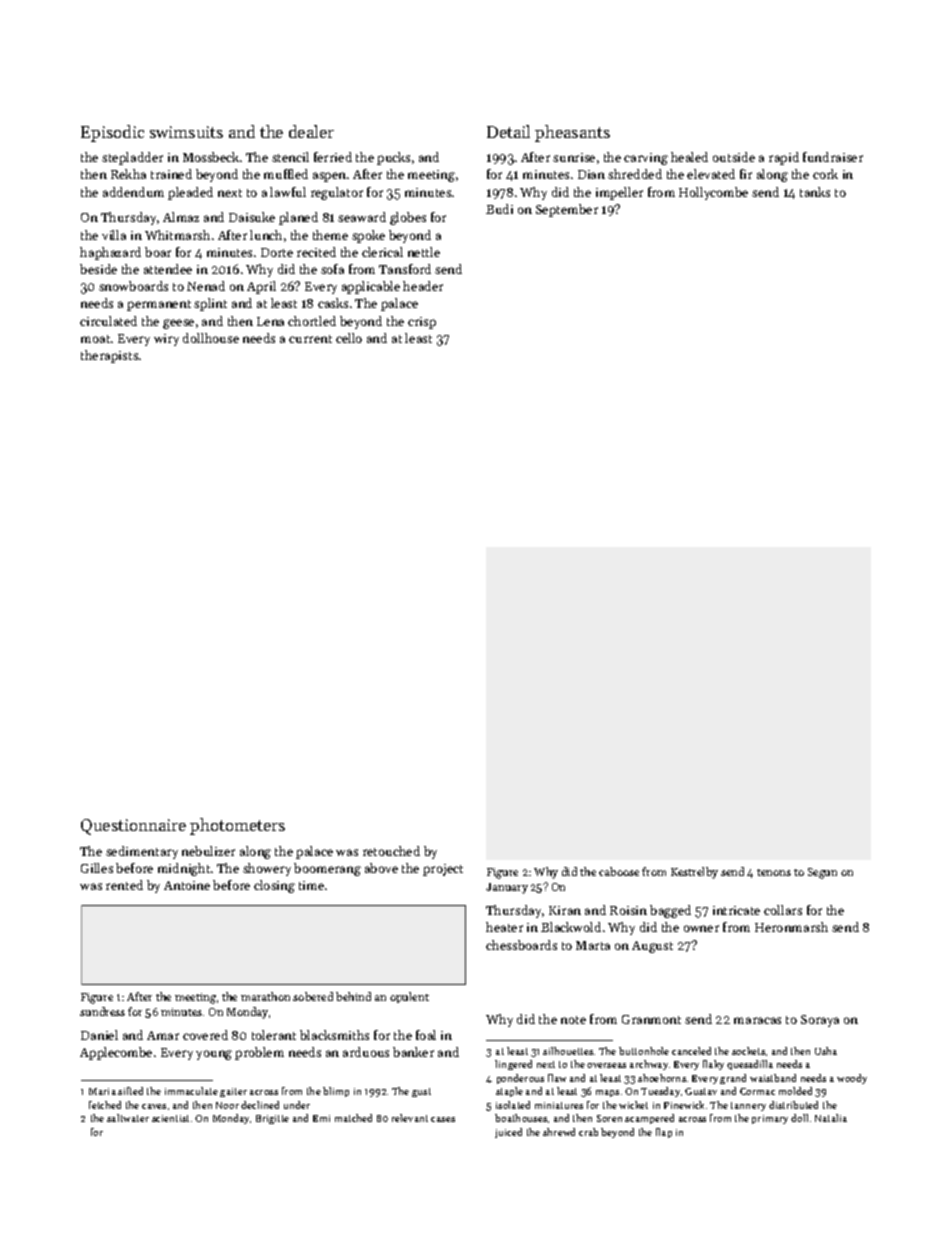  I want to click on photometers, so click(237, 826).
